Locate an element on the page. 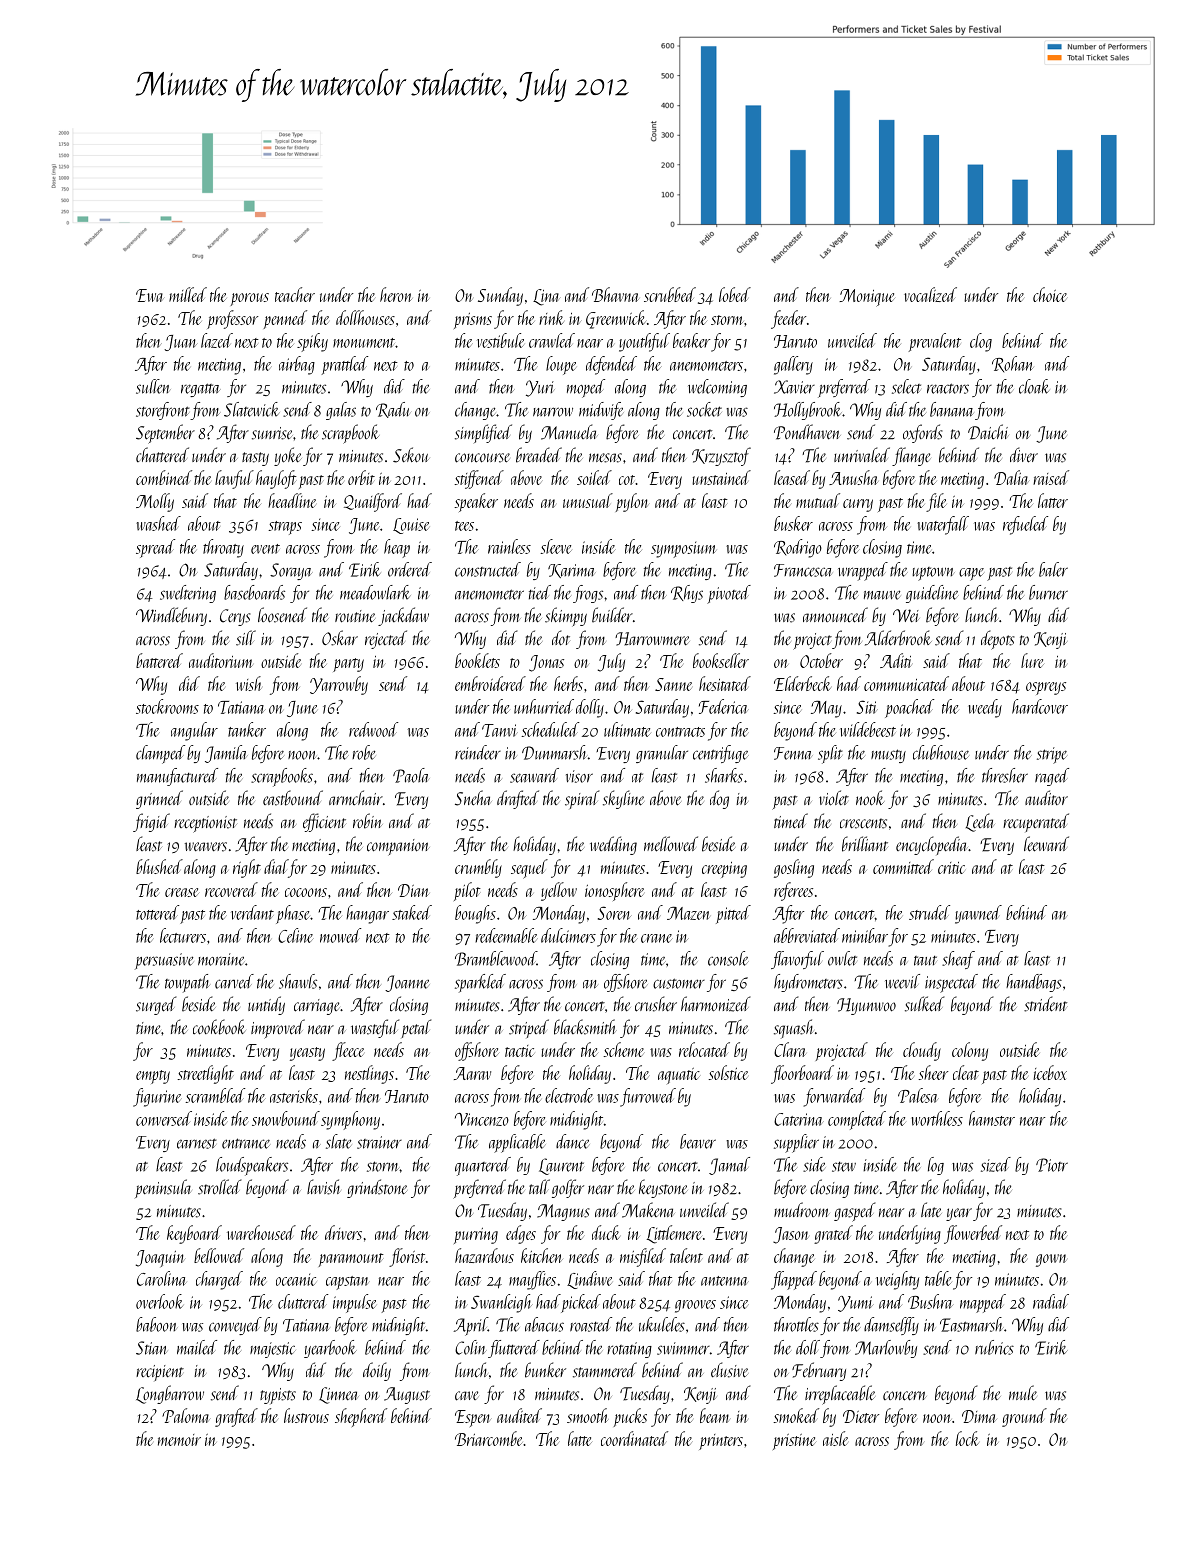 Image resolution: width=1203 pixels, height=1557 pixels. prisms is located at coordinates (473, 321).
